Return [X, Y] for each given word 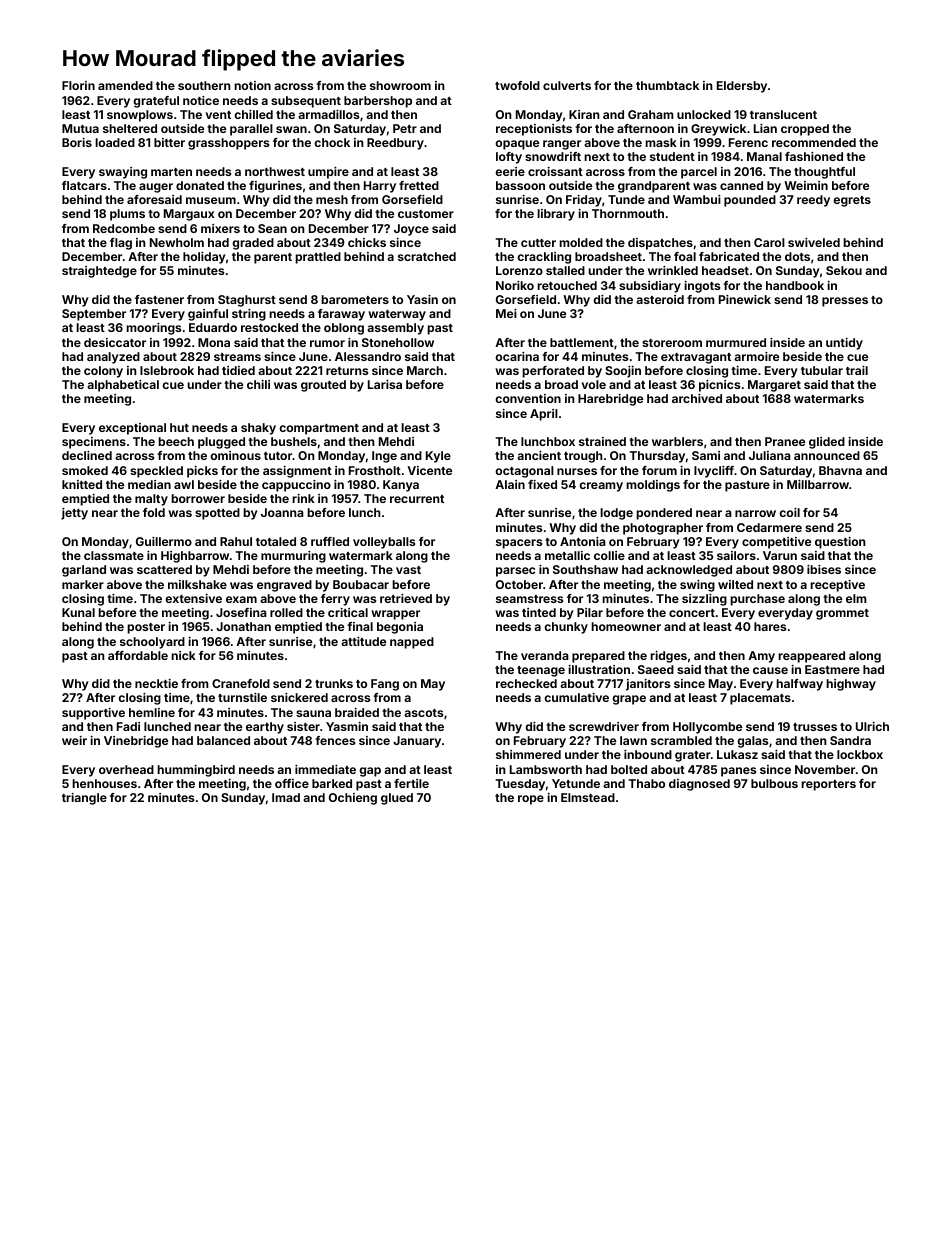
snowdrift [553, 156]
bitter [169, 142]
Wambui [697, 199]
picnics [719, 386]
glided [827, 443]
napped [412, 643]
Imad [286, 797]
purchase [757, 600]
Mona [214, 342]
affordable [138, 655]
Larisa [385, 384]
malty [151, 500]
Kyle [438, 457]
